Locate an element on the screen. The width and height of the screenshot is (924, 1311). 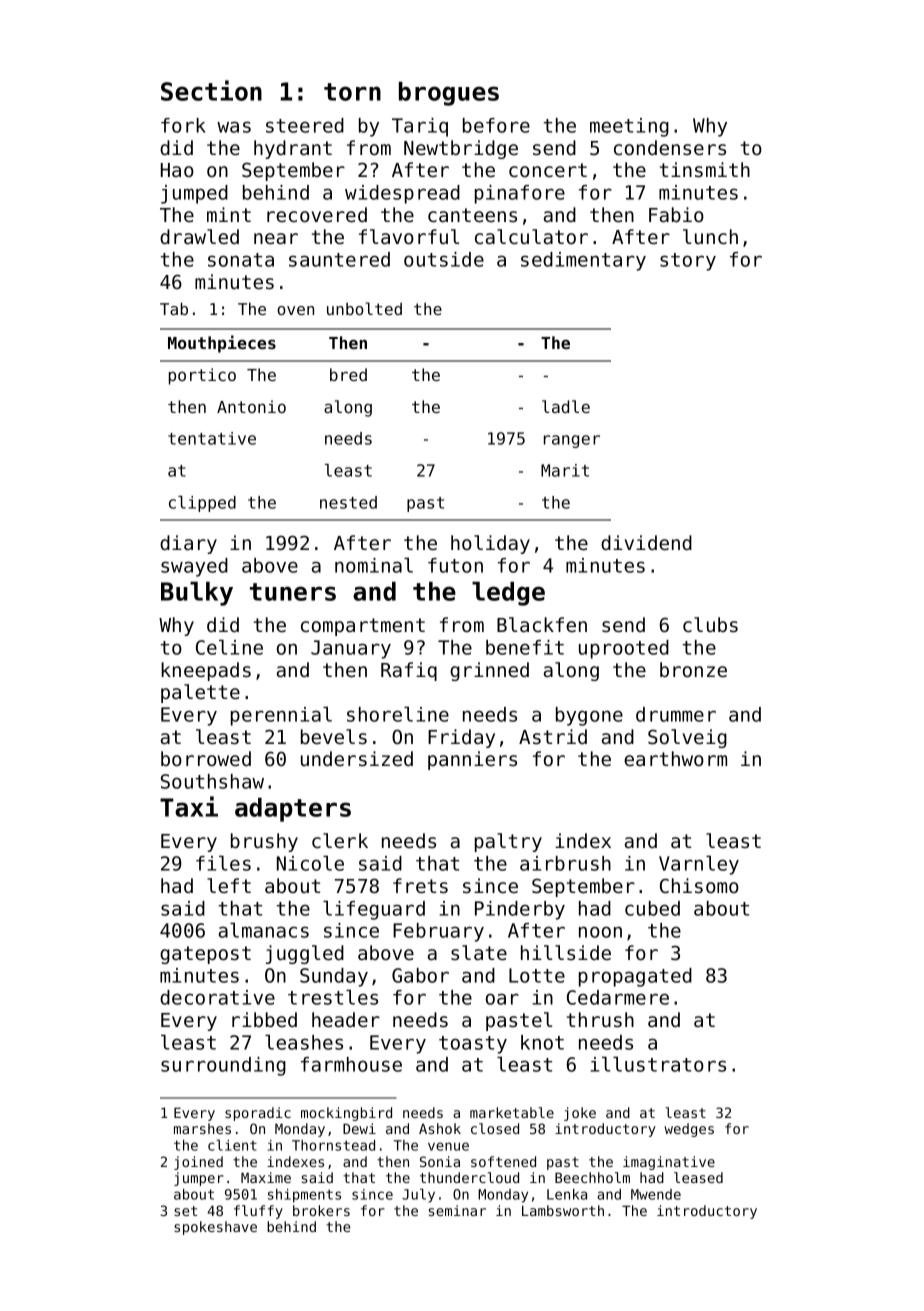
fluffy is located at coordinates (258, 1212).
